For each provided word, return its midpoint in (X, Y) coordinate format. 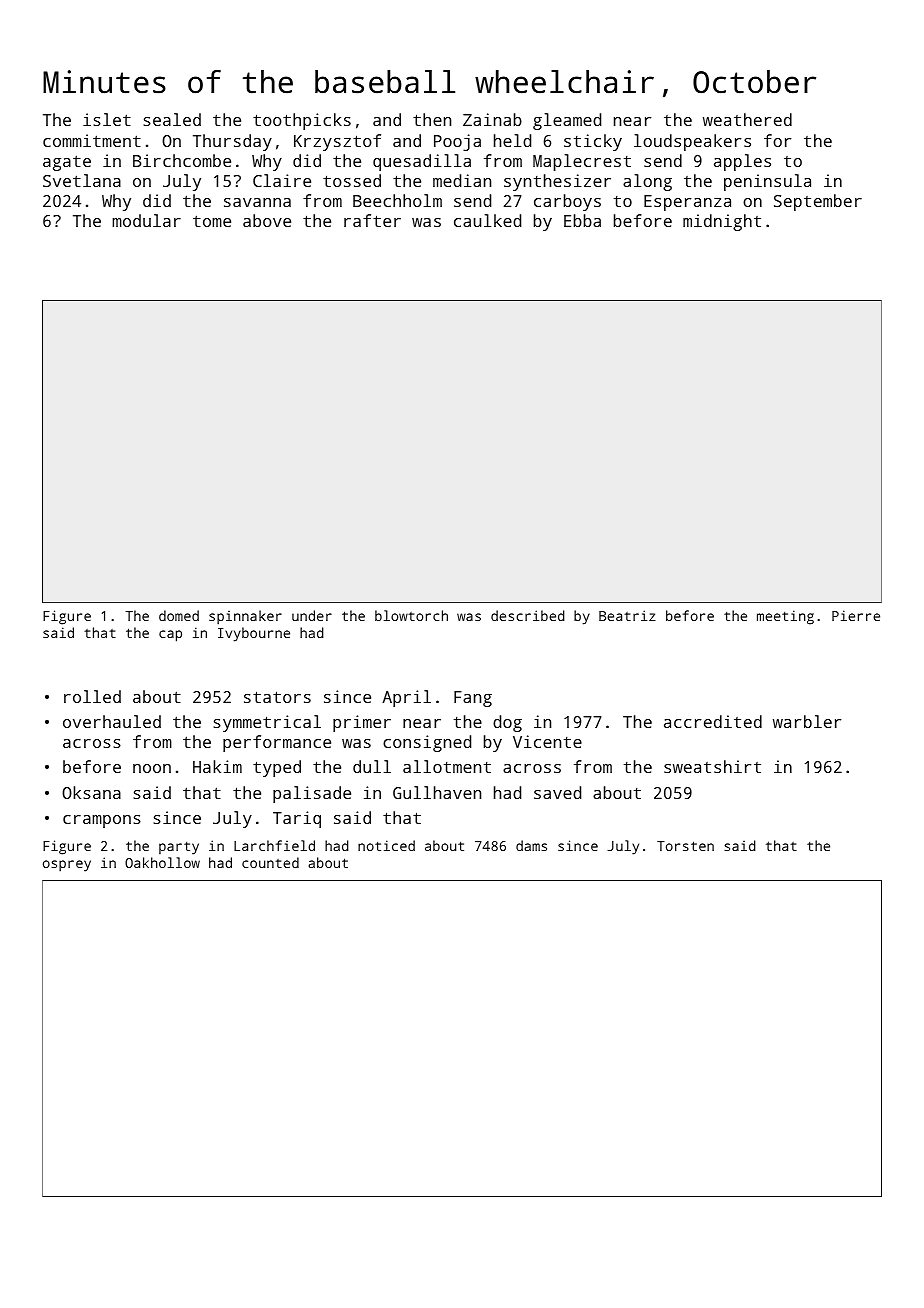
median (462, 180)
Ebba (582, 220)
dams (531, 845)
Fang (473, 699)
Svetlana (82, 180)
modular (146, 220)
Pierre (856, 615)
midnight (722, 222)
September (818, 202)
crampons (102, 821)
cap (170, 636)
